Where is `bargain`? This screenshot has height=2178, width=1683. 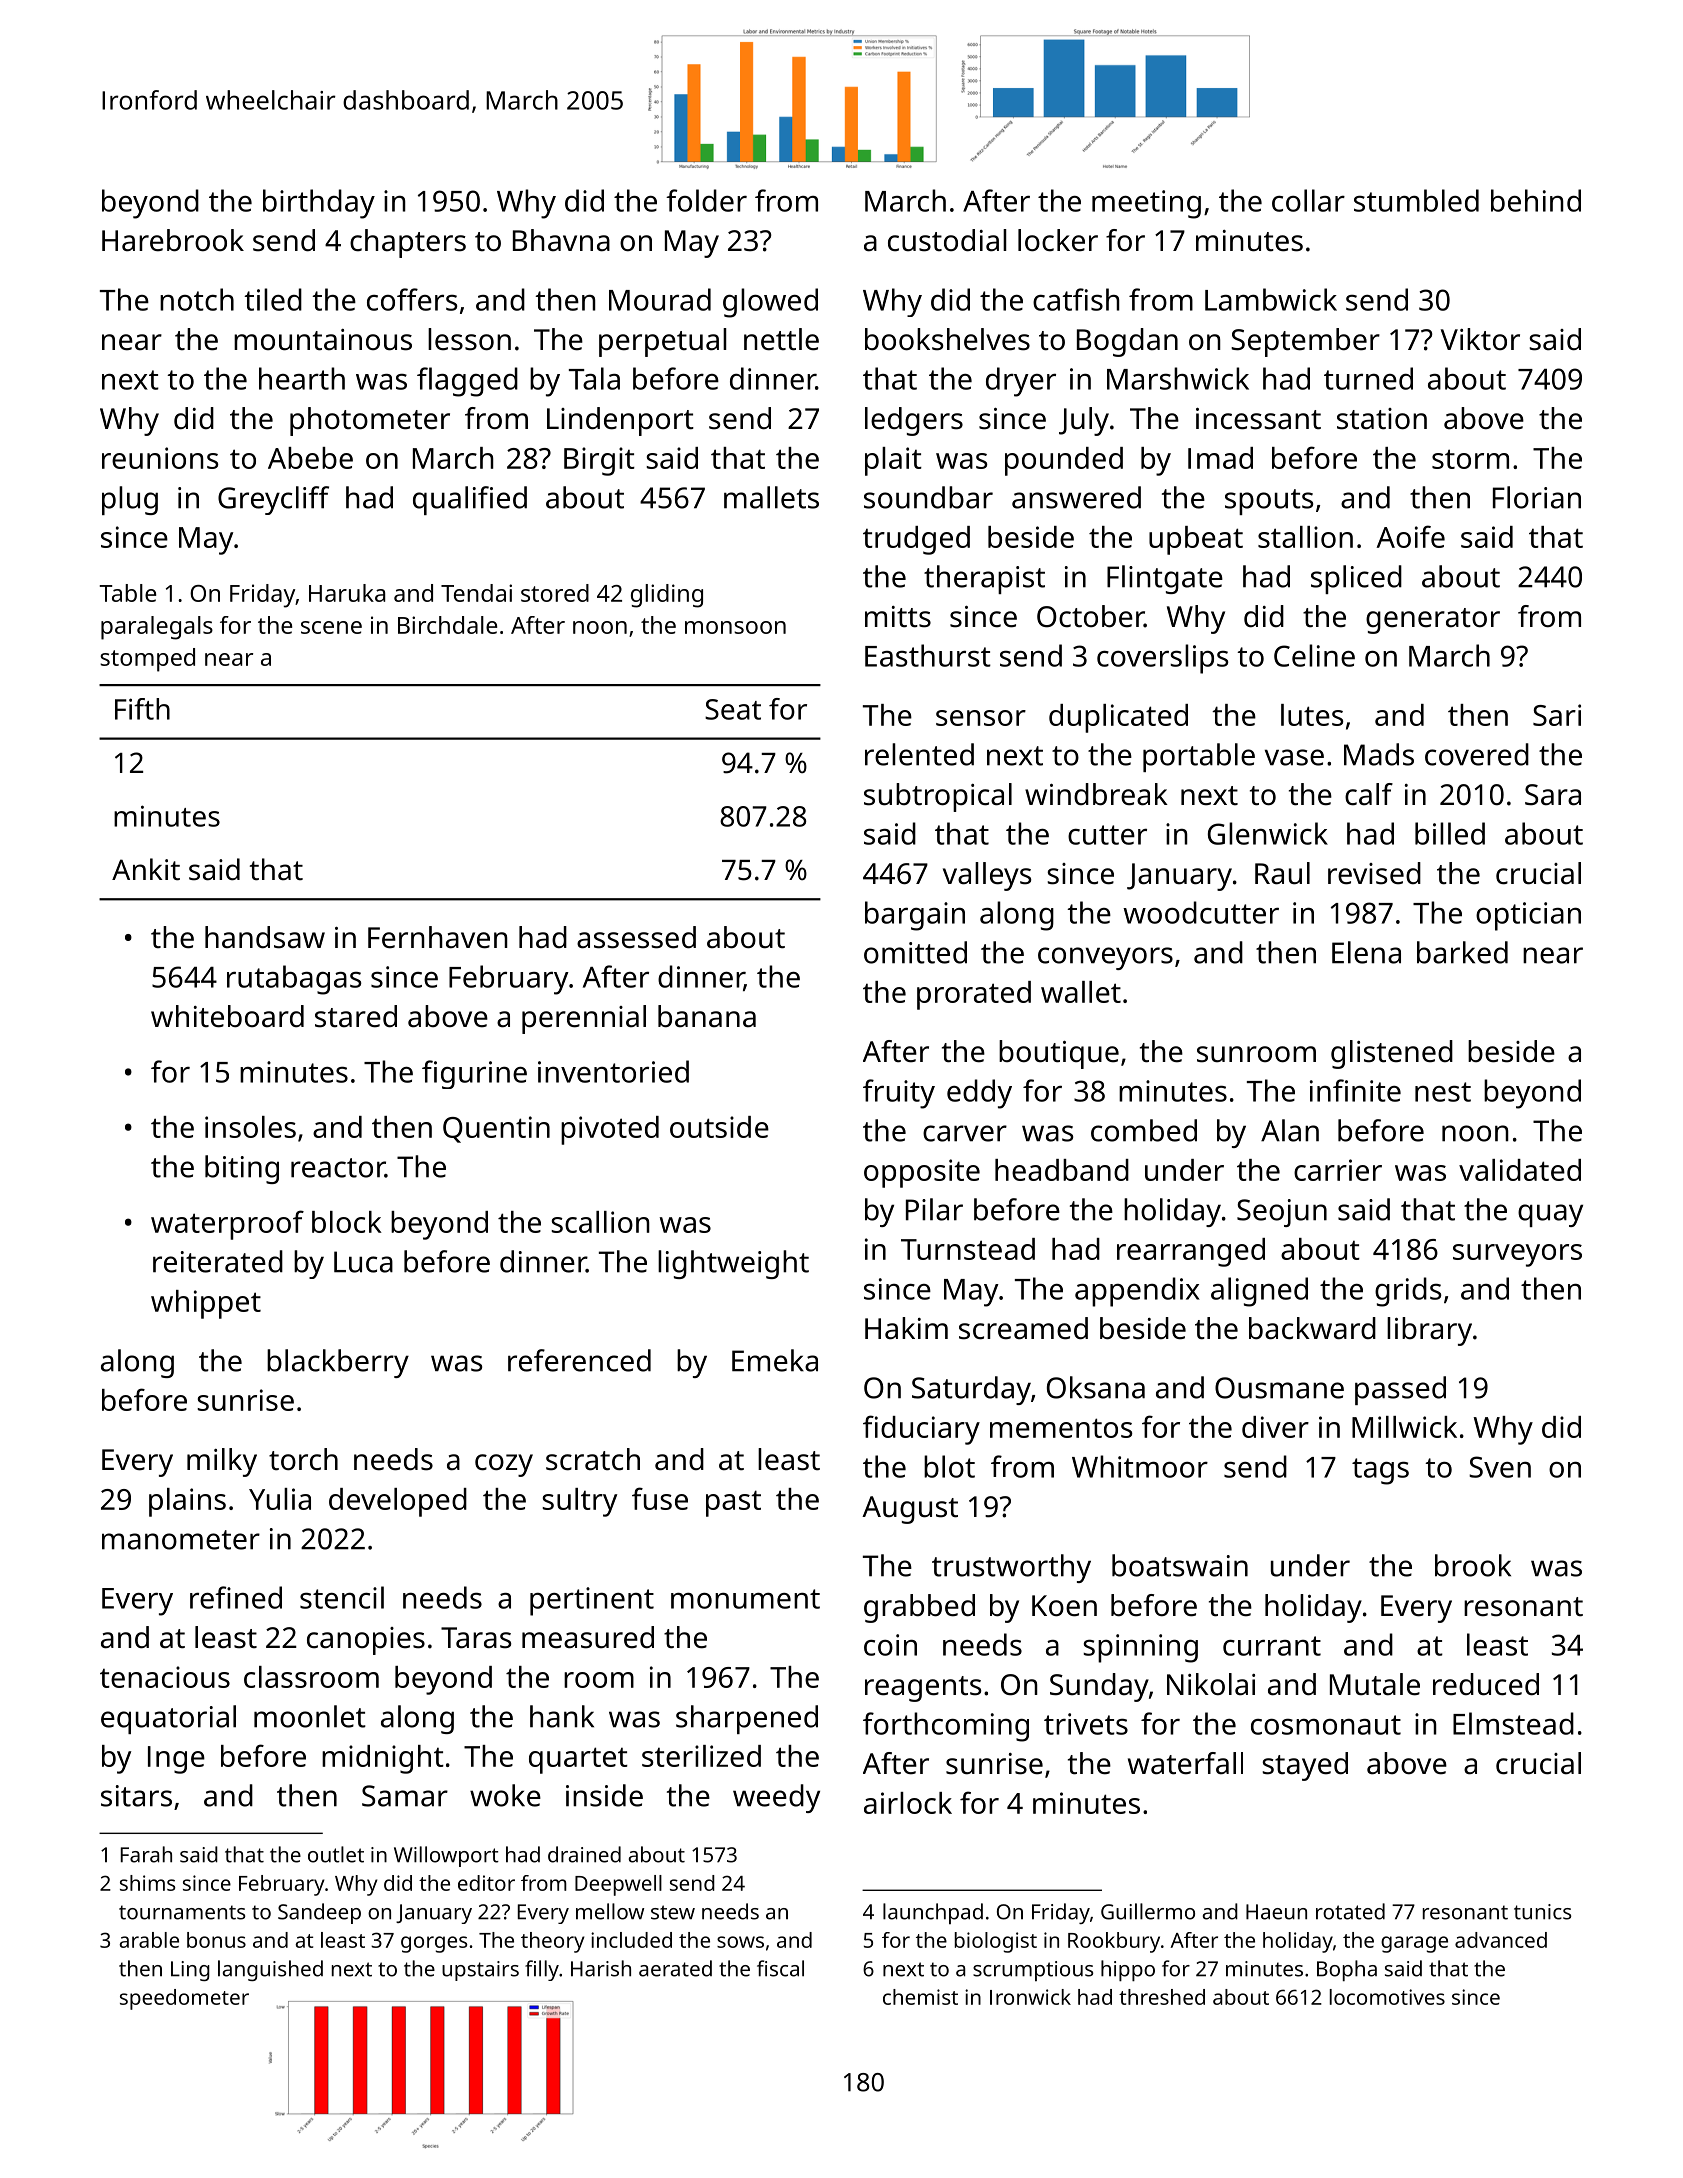
bargain is located at coordinates (915, 916).
